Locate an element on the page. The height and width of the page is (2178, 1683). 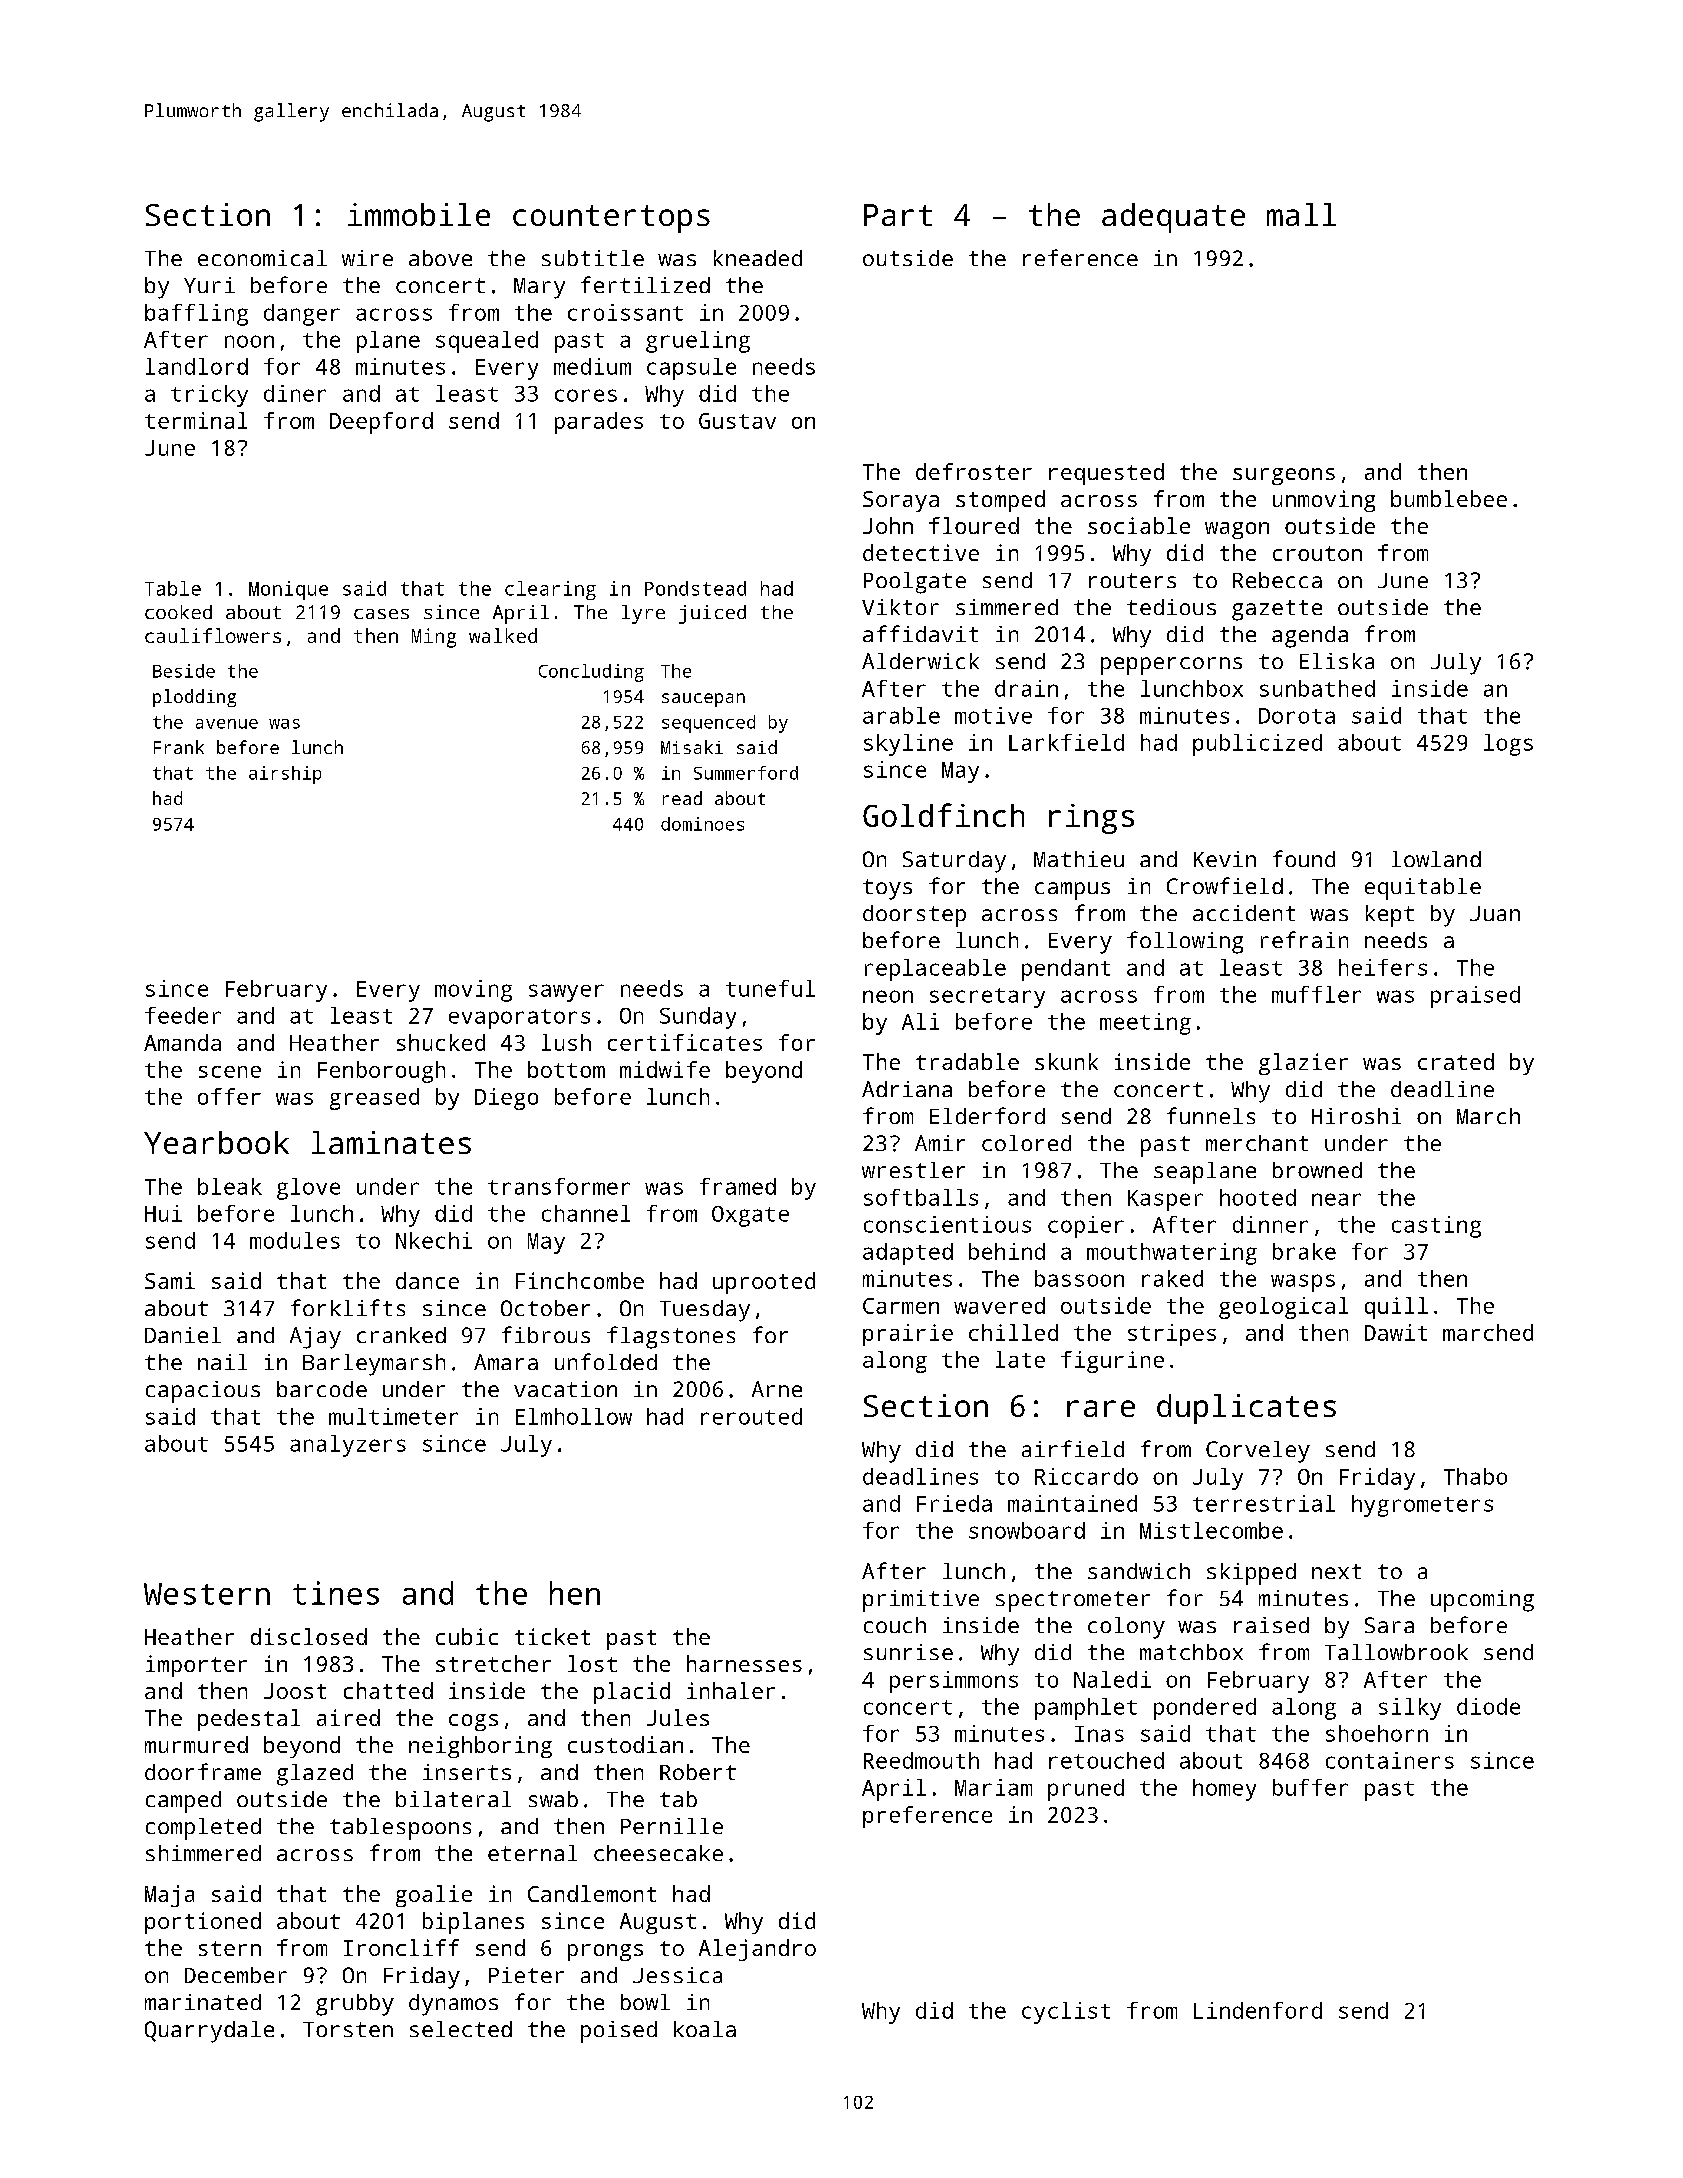
Part is located at coordinates (898, 215).
